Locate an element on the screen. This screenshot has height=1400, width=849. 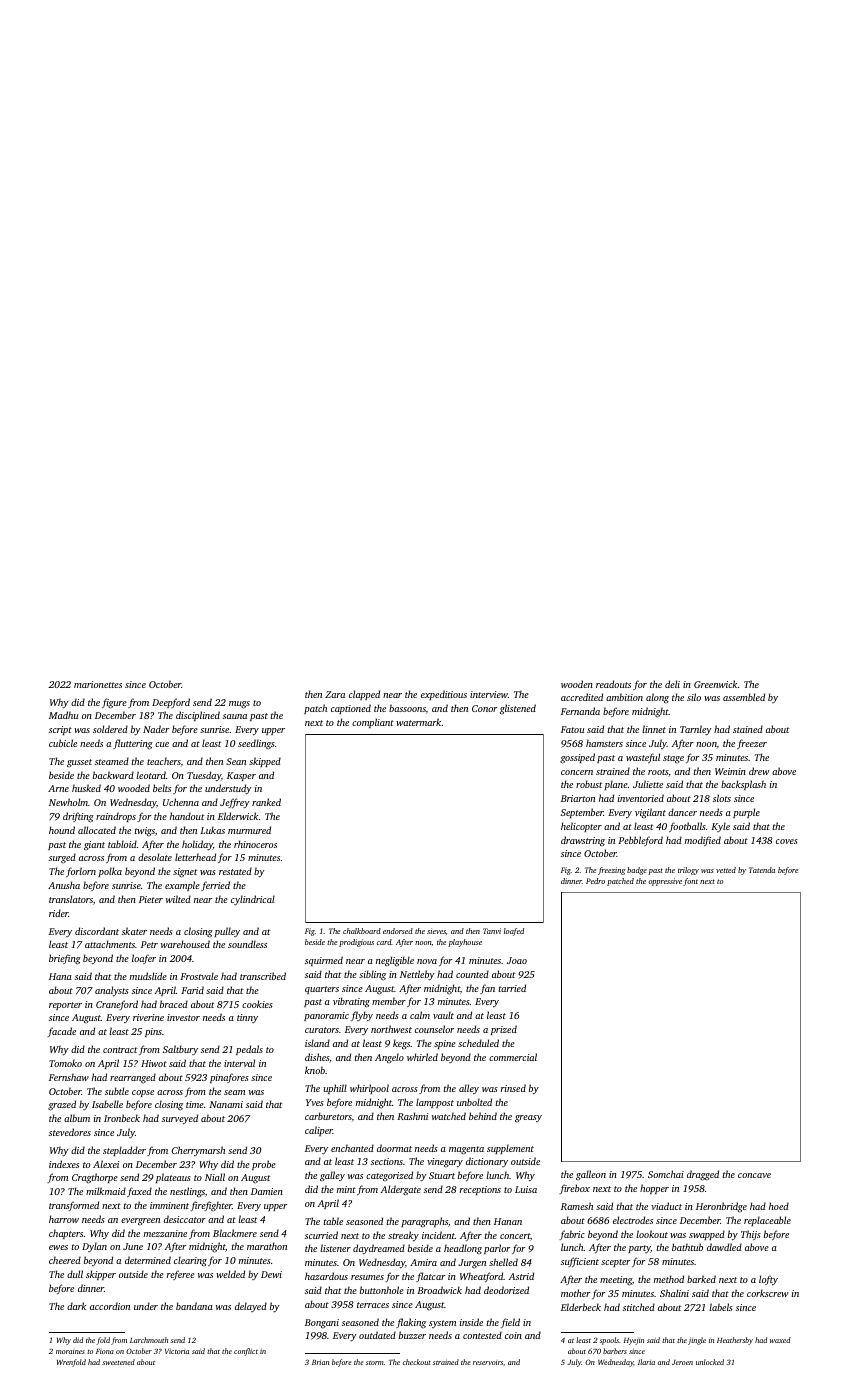
example is located at coordinates (182, 886).
